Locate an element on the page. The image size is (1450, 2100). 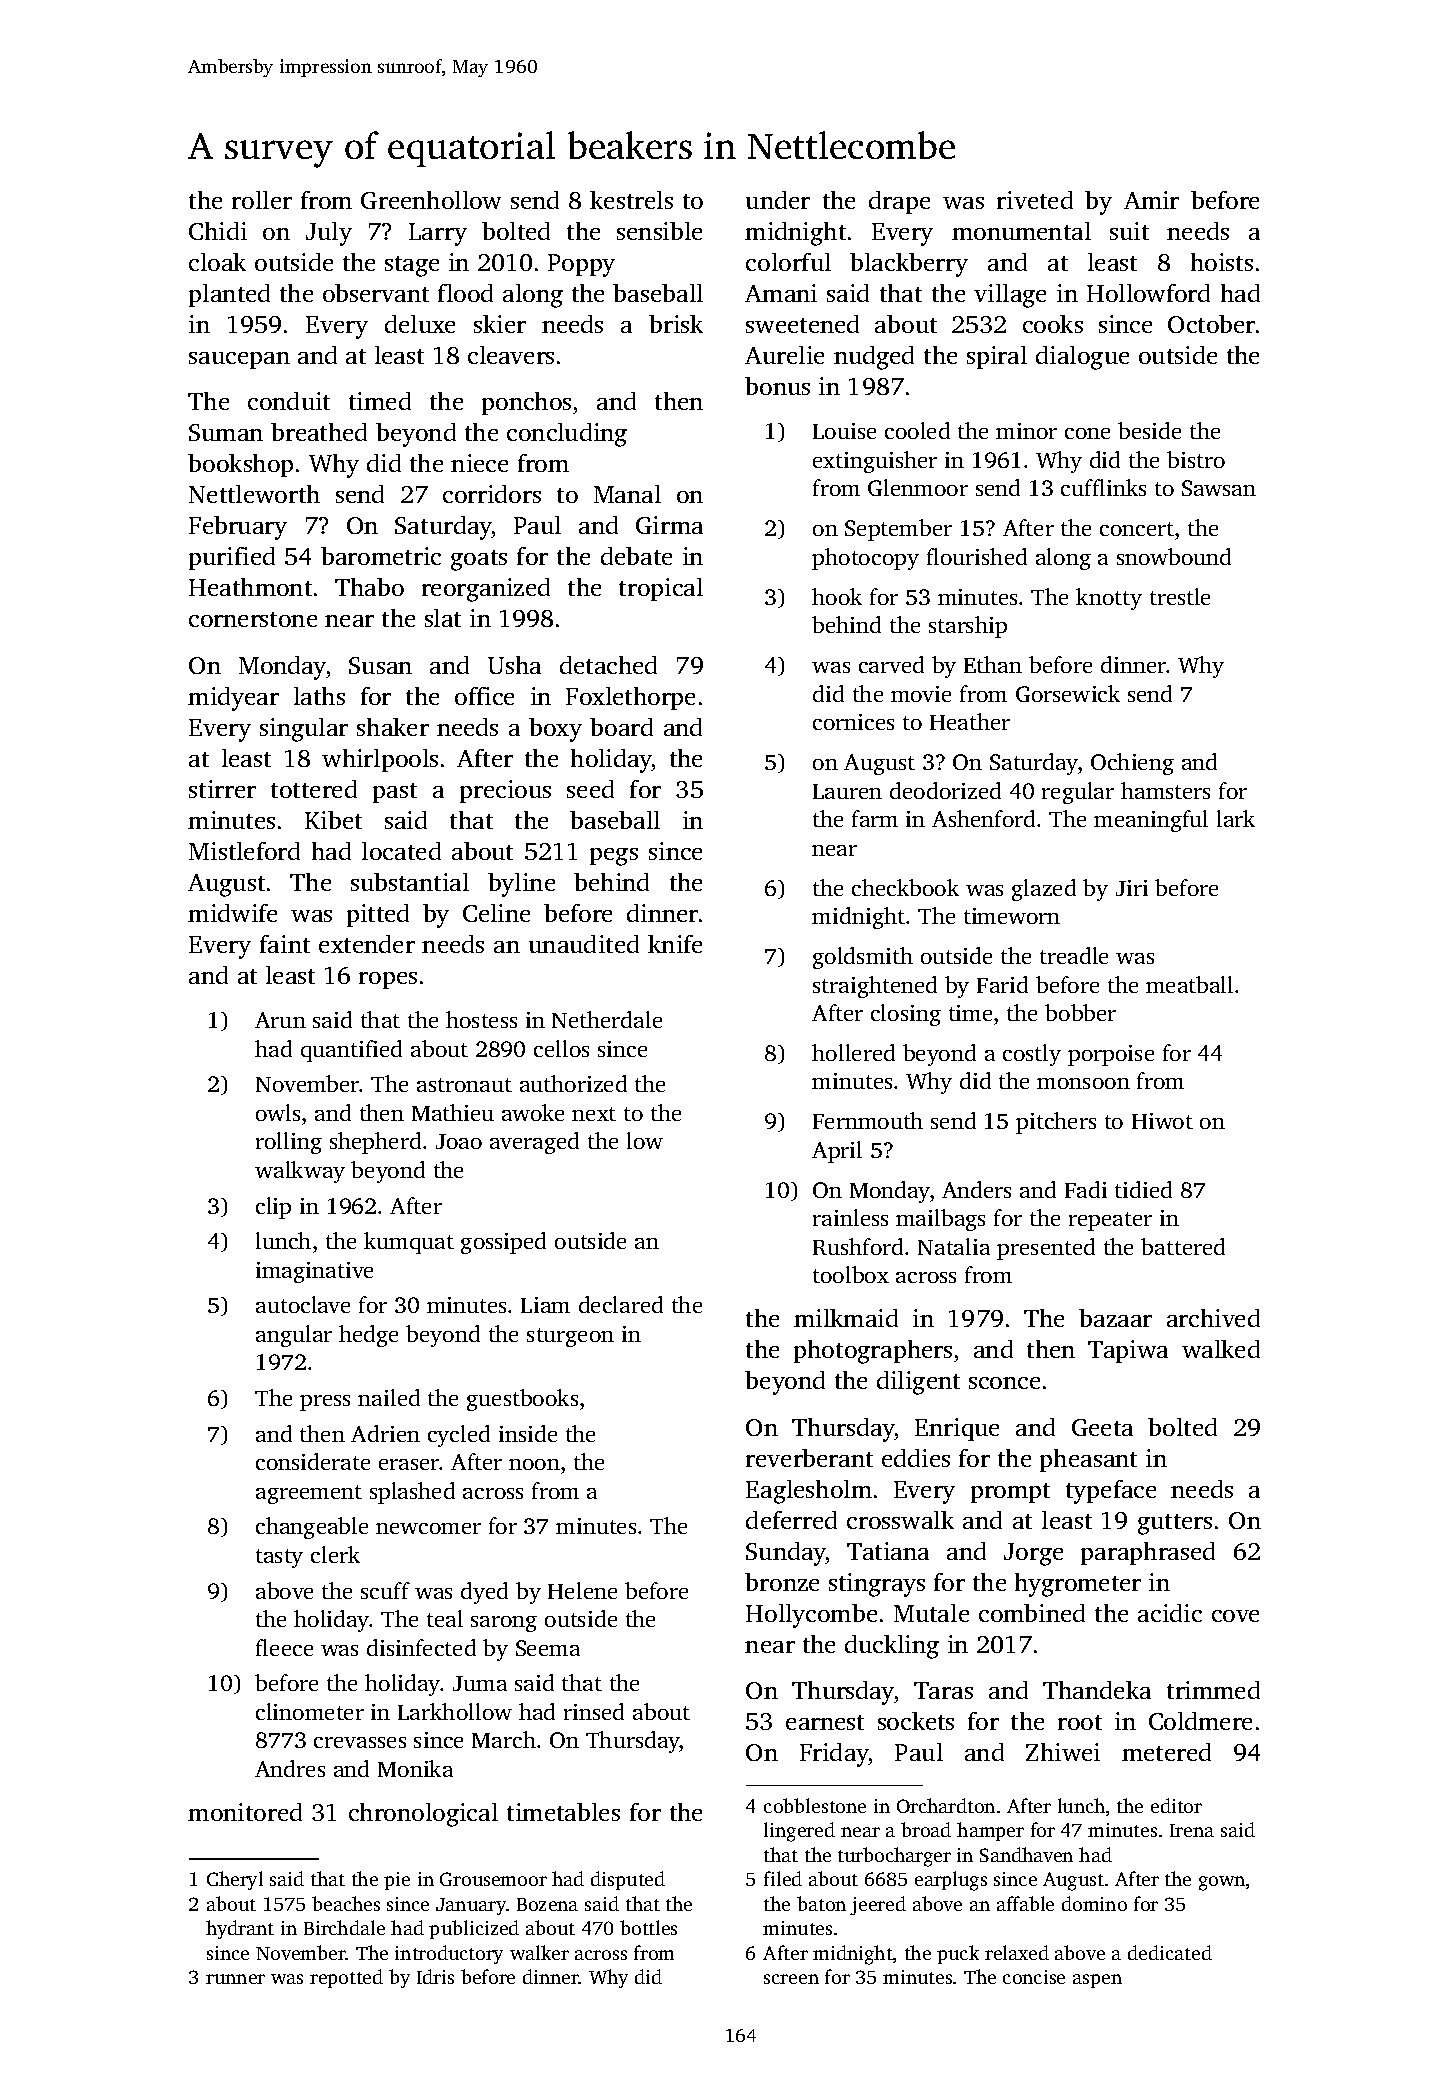
located is located at coordinates (401, 851).
